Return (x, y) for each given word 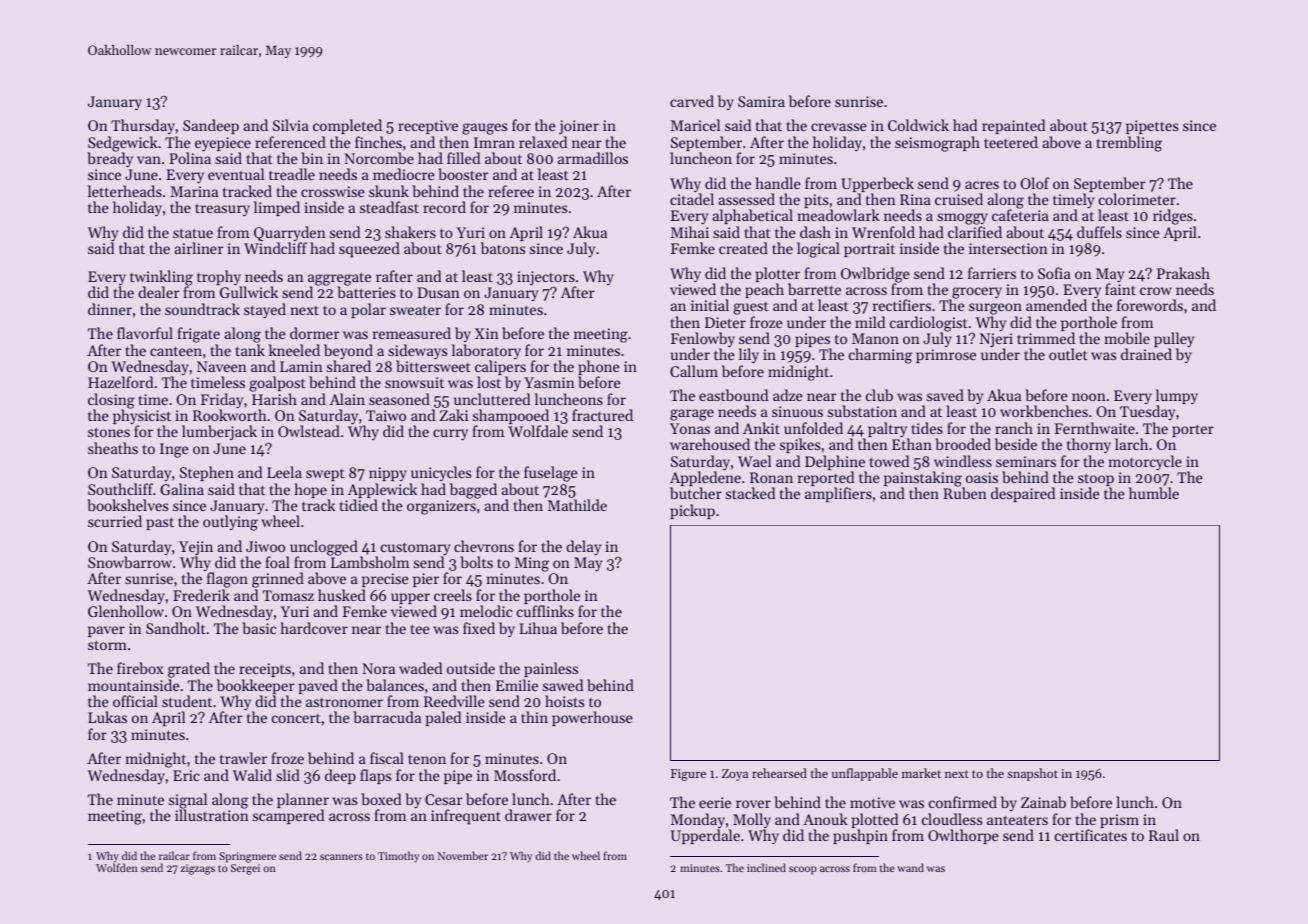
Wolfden (117, 867)
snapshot (1032, 774)
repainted (1013, 126)
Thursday (143, 126)
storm (107, 645)
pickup (692, 511)
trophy (219, 278)
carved (692, 101)
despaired (1023, 494)
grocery (976, 293)
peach (764, 290)
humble (1154, 493)
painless (551, 669)
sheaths (113, 448)
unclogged (324, 548)
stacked (750, 493)
